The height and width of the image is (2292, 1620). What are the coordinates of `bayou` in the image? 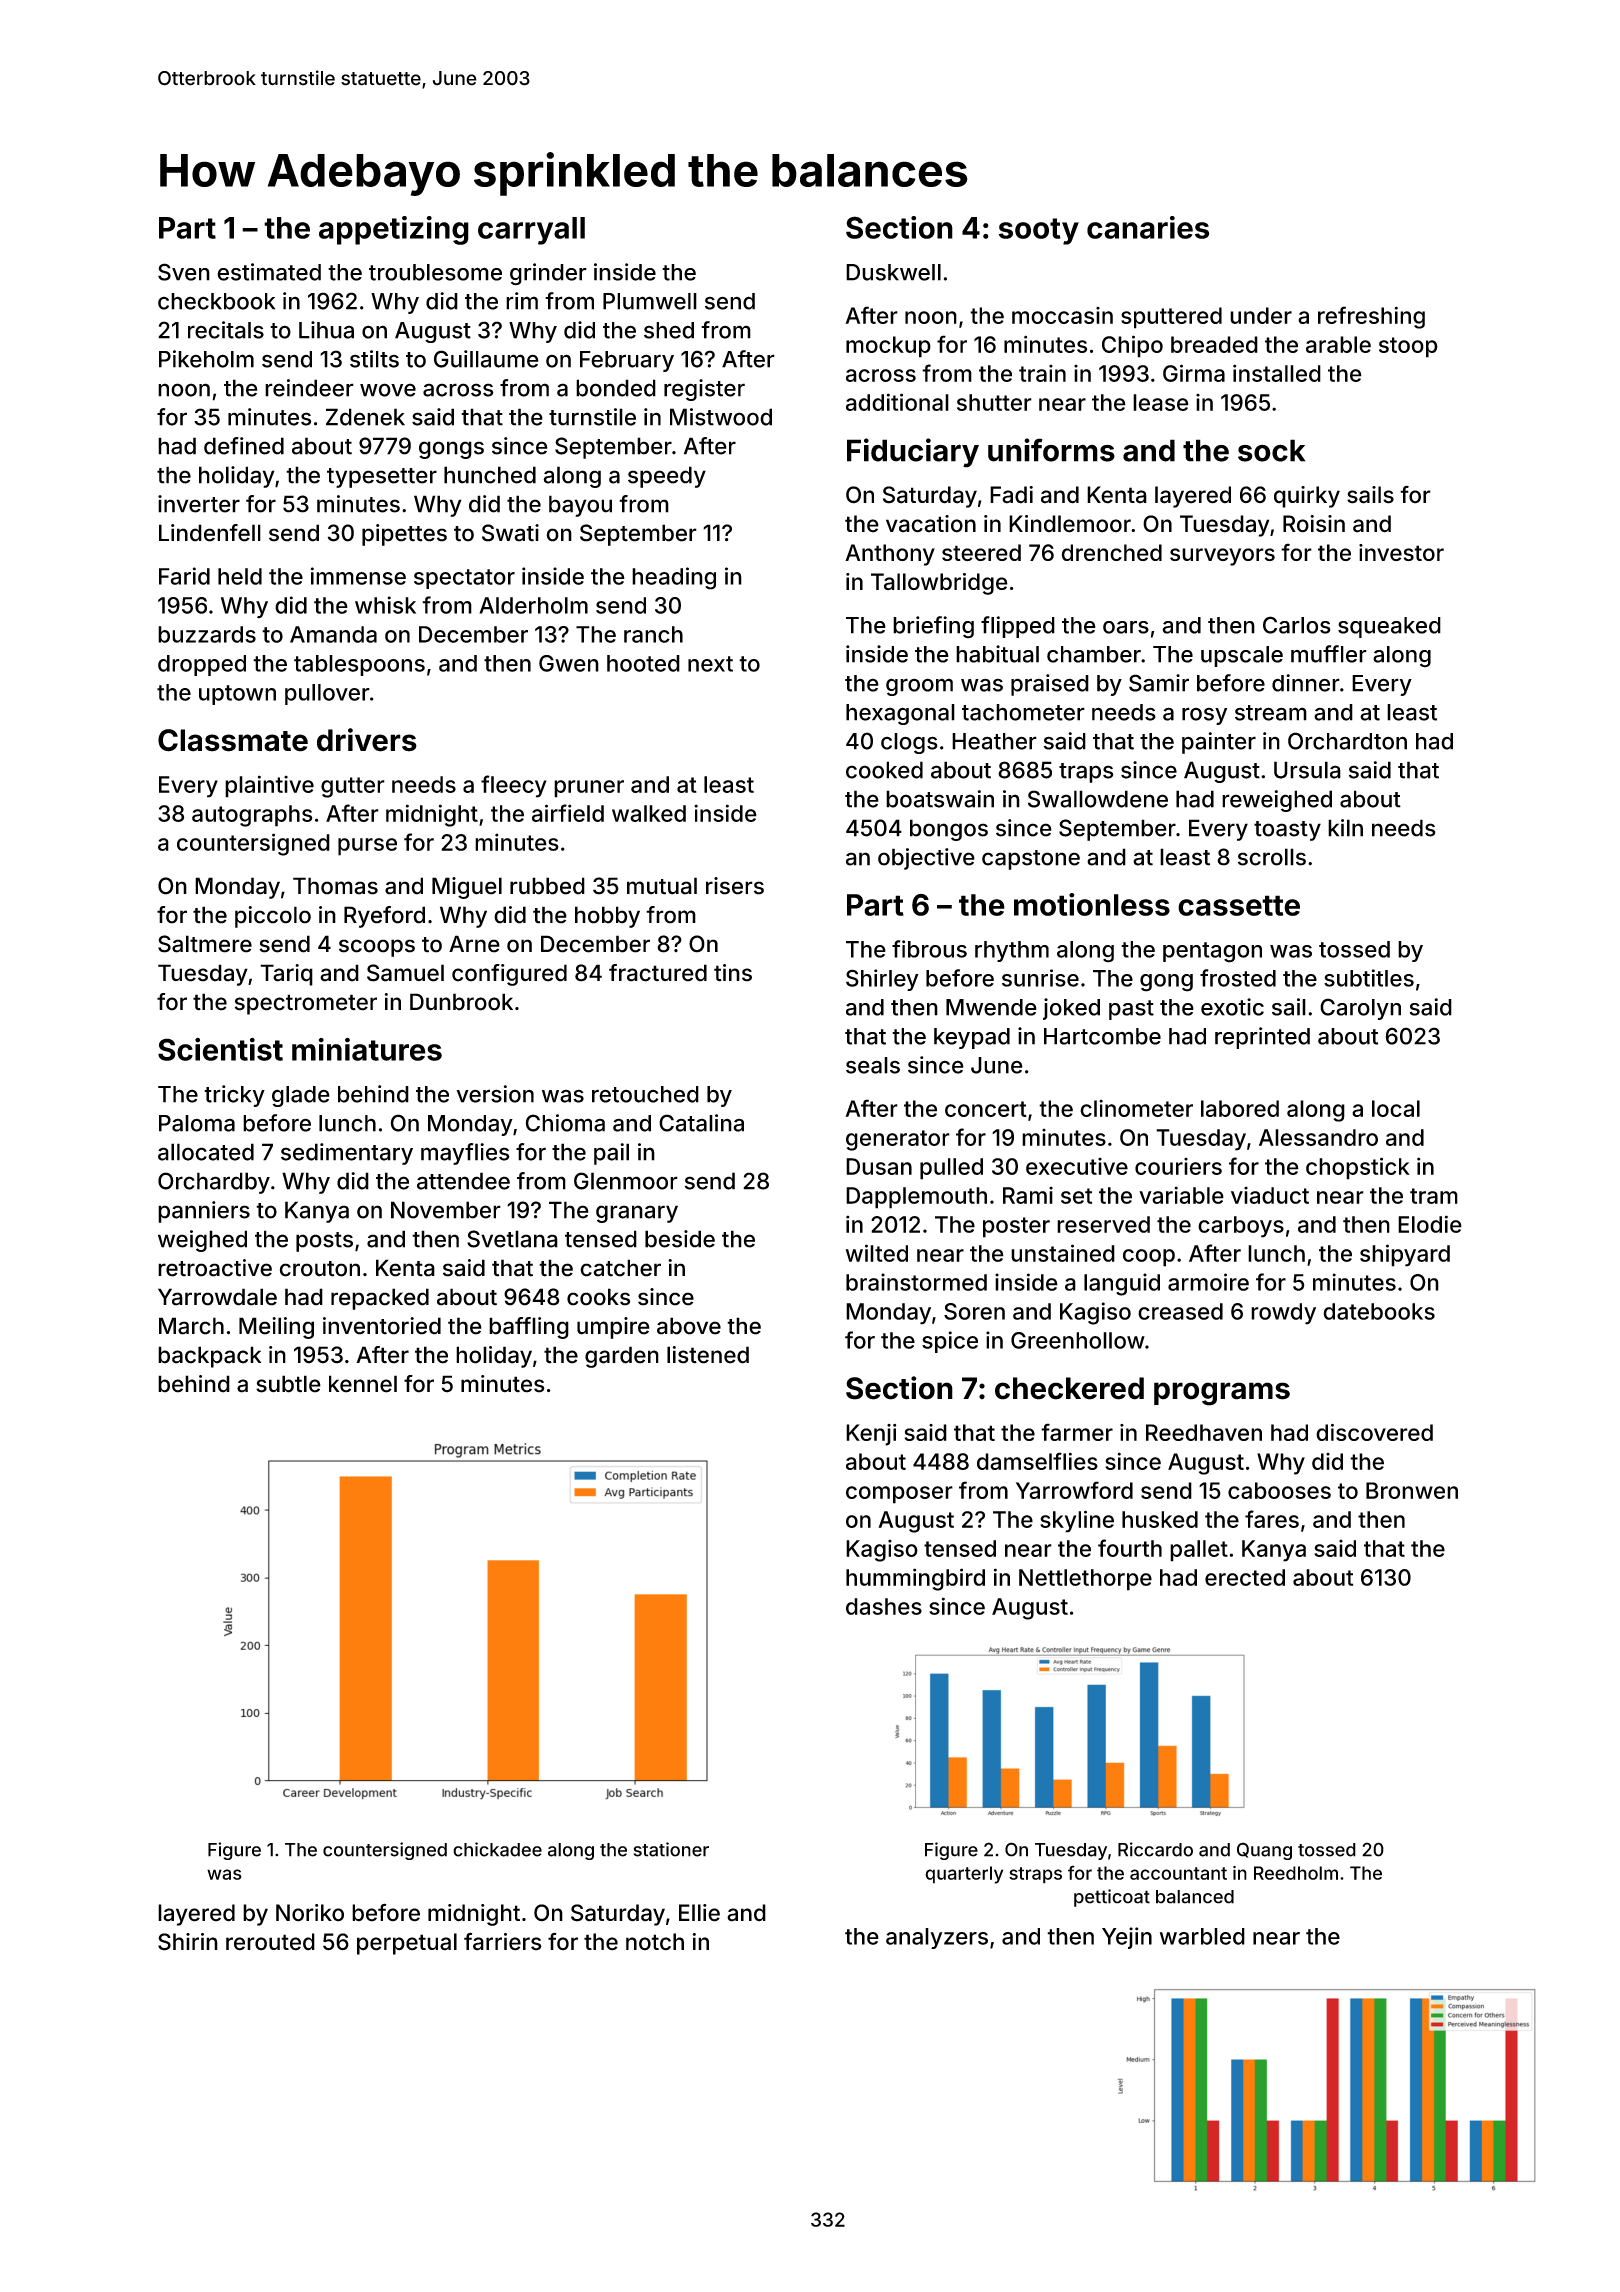 It's located at (580, 506).
